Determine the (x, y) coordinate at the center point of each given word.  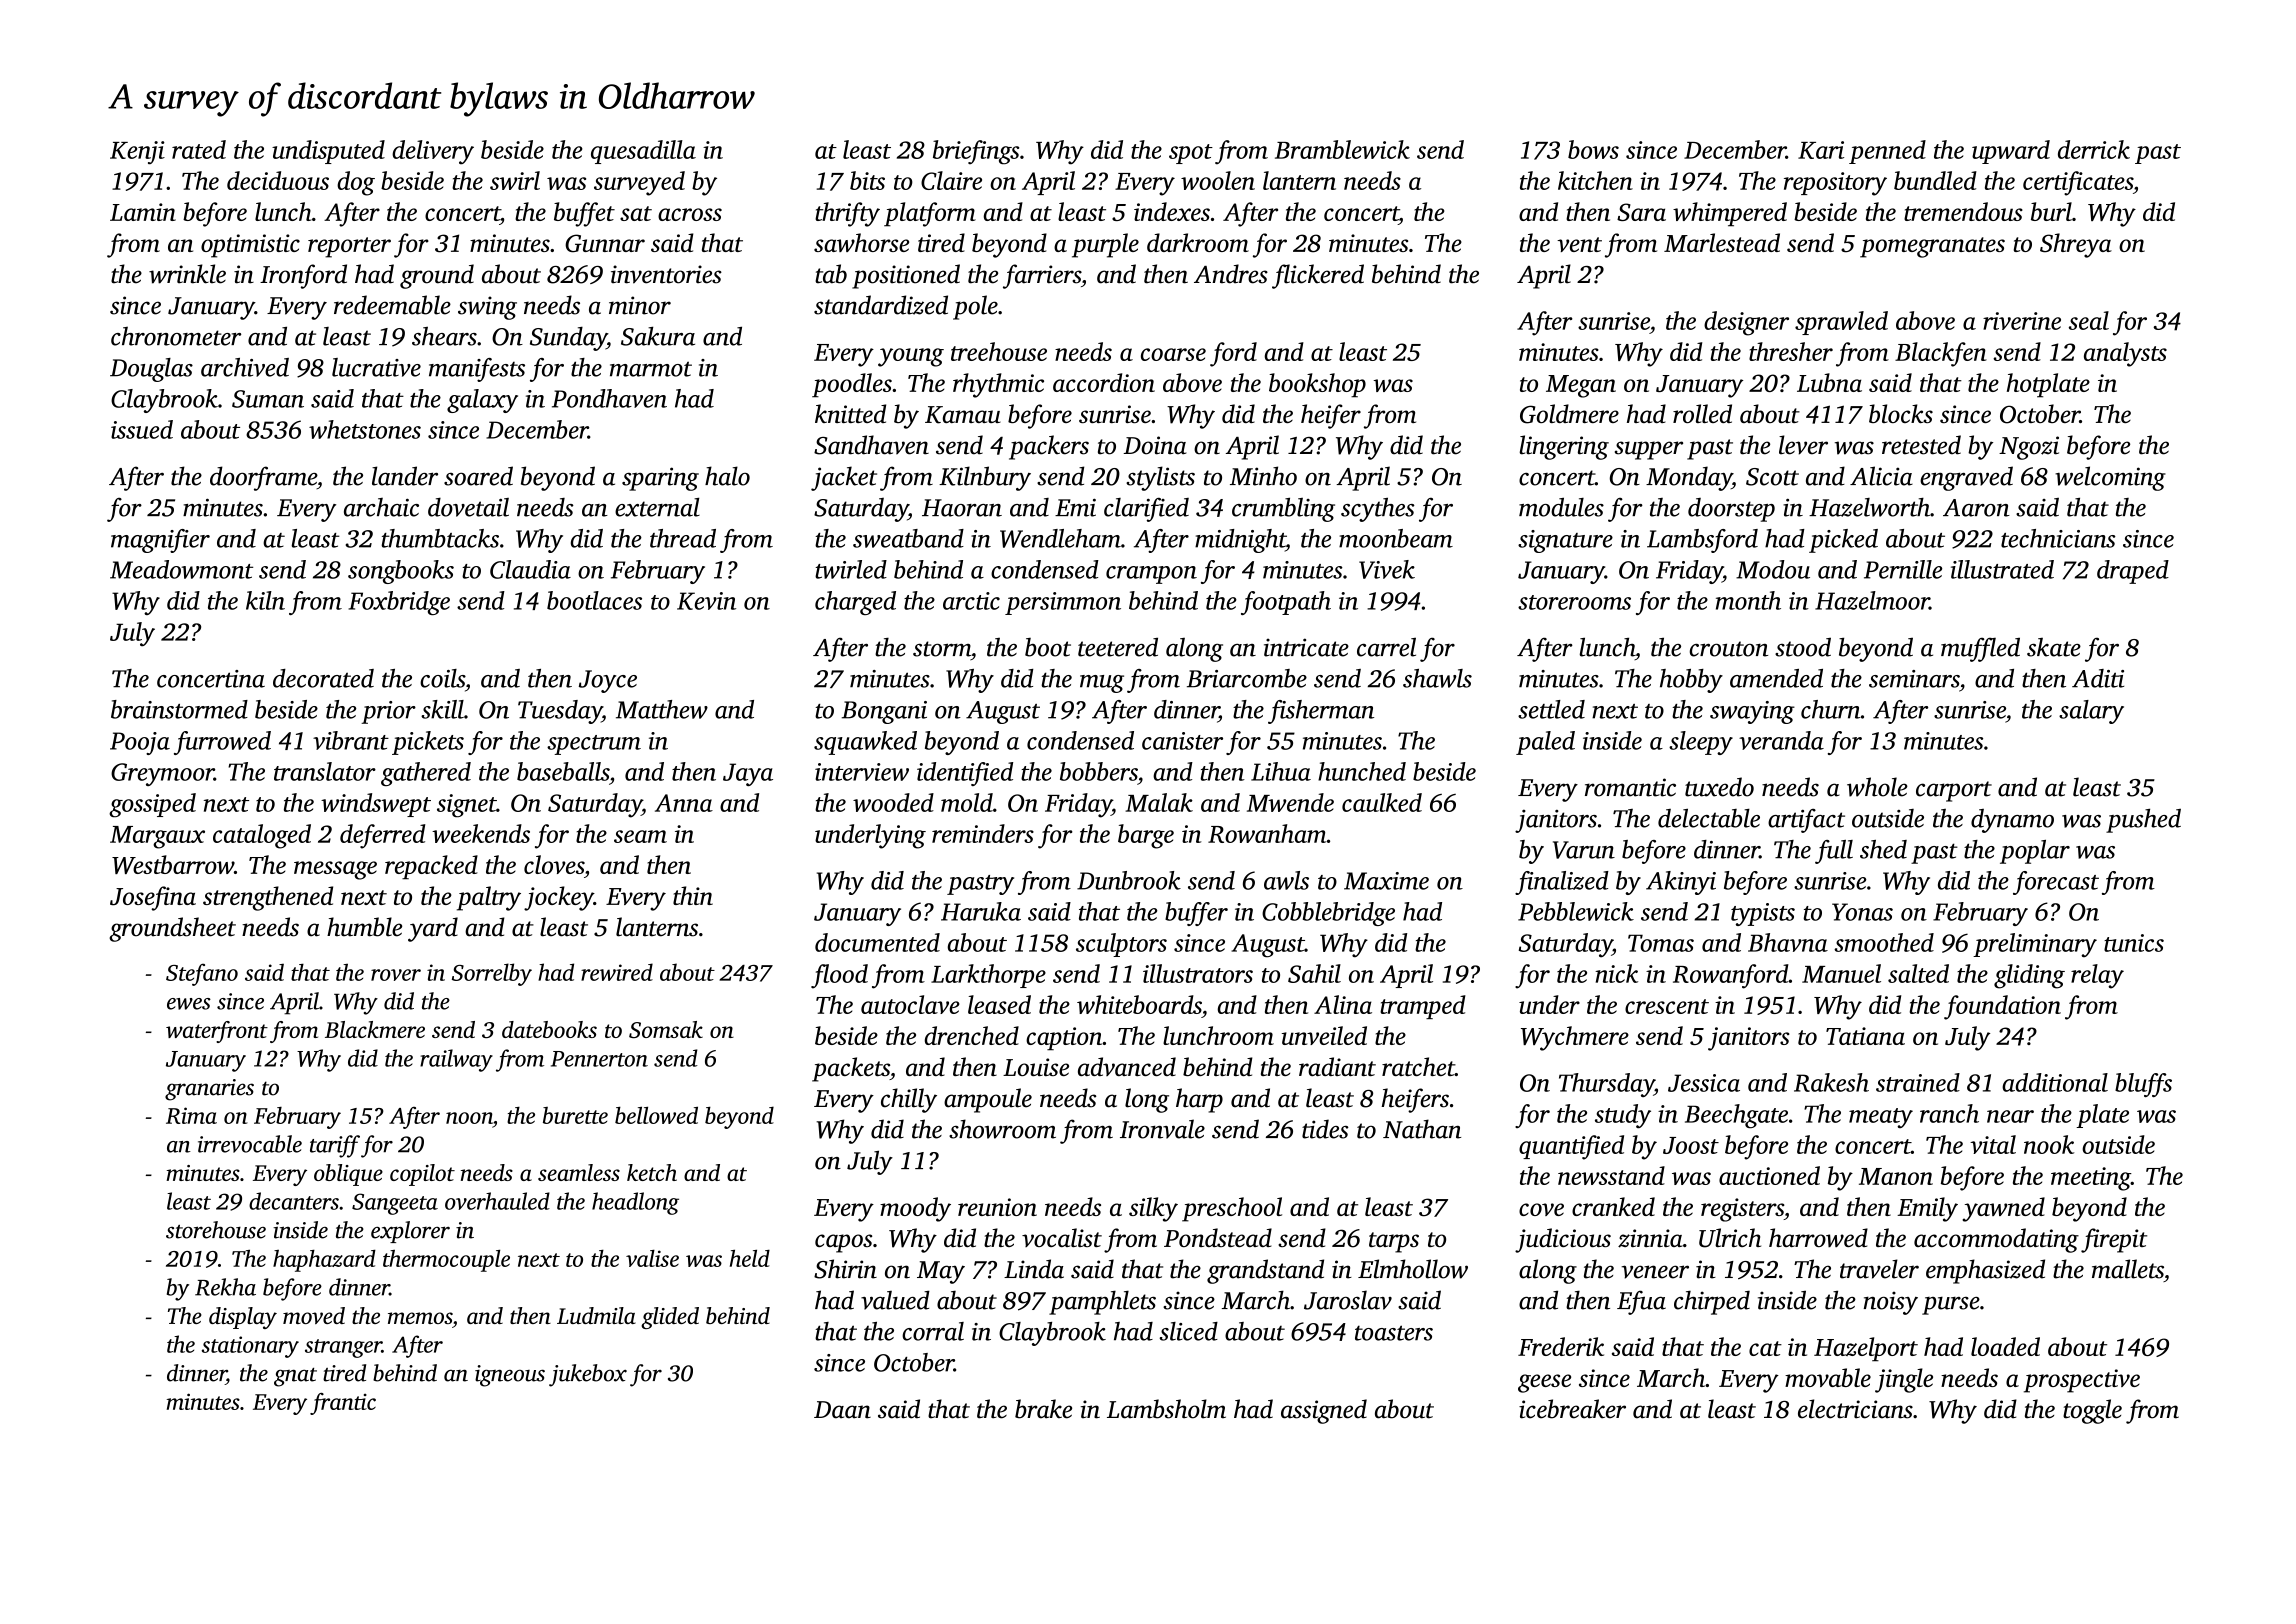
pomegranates (1932, 247)
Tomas (1661, 943)
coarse (1173, 354)
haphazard (324, 1261)
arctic (971, 601)
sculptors (1121, 945)
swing (487, 308)
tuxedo (1719, 787)
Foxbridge (399, 603)
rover (396, 975)
